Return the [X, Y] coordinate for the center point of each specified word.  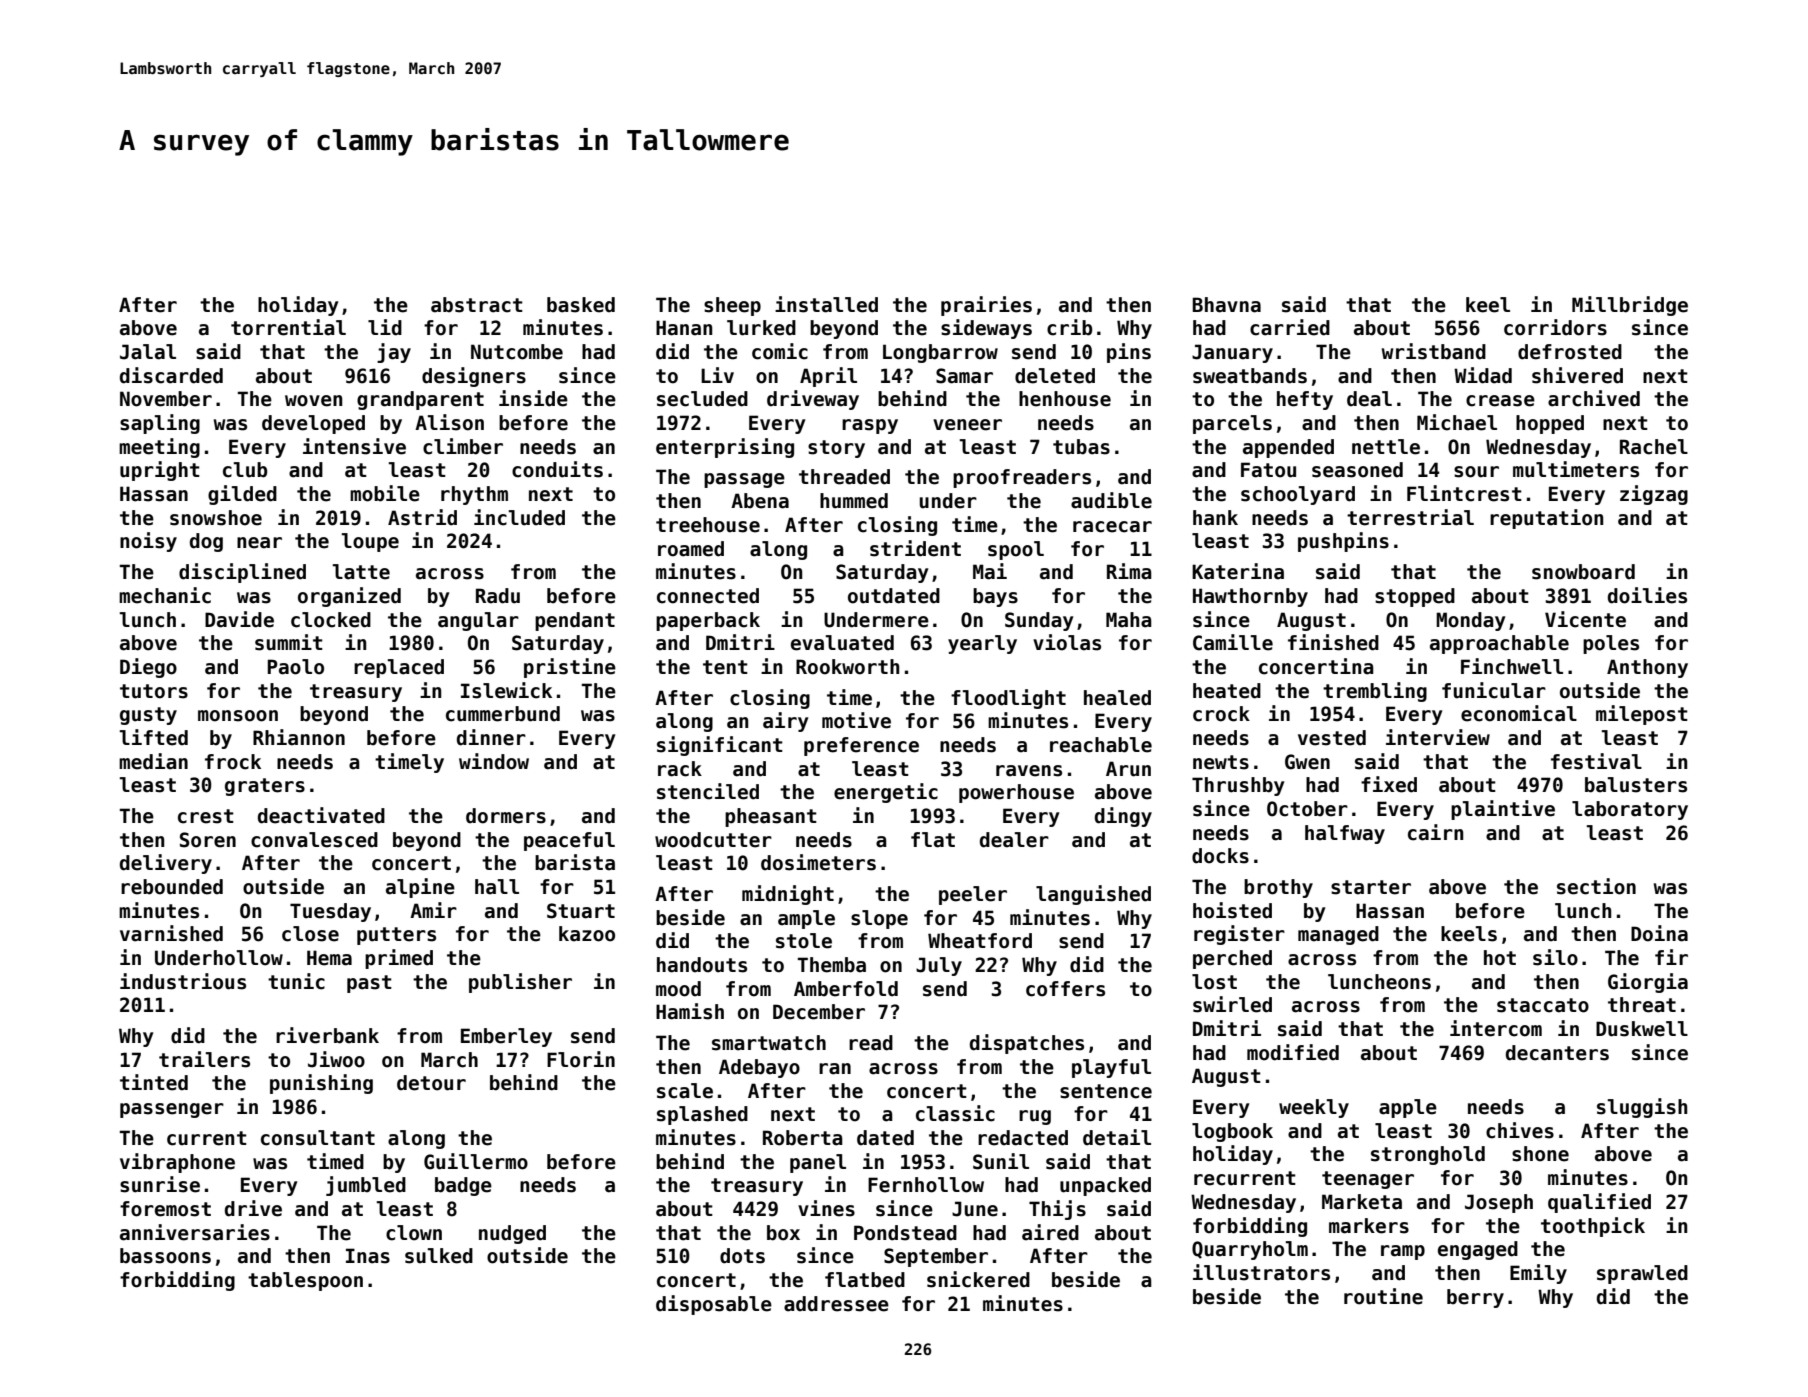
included [519, 517]
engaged [1478, 1250]
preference [861, 746]
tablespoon [305, 1281]
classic [955, 1113]
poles [1611, 644]
